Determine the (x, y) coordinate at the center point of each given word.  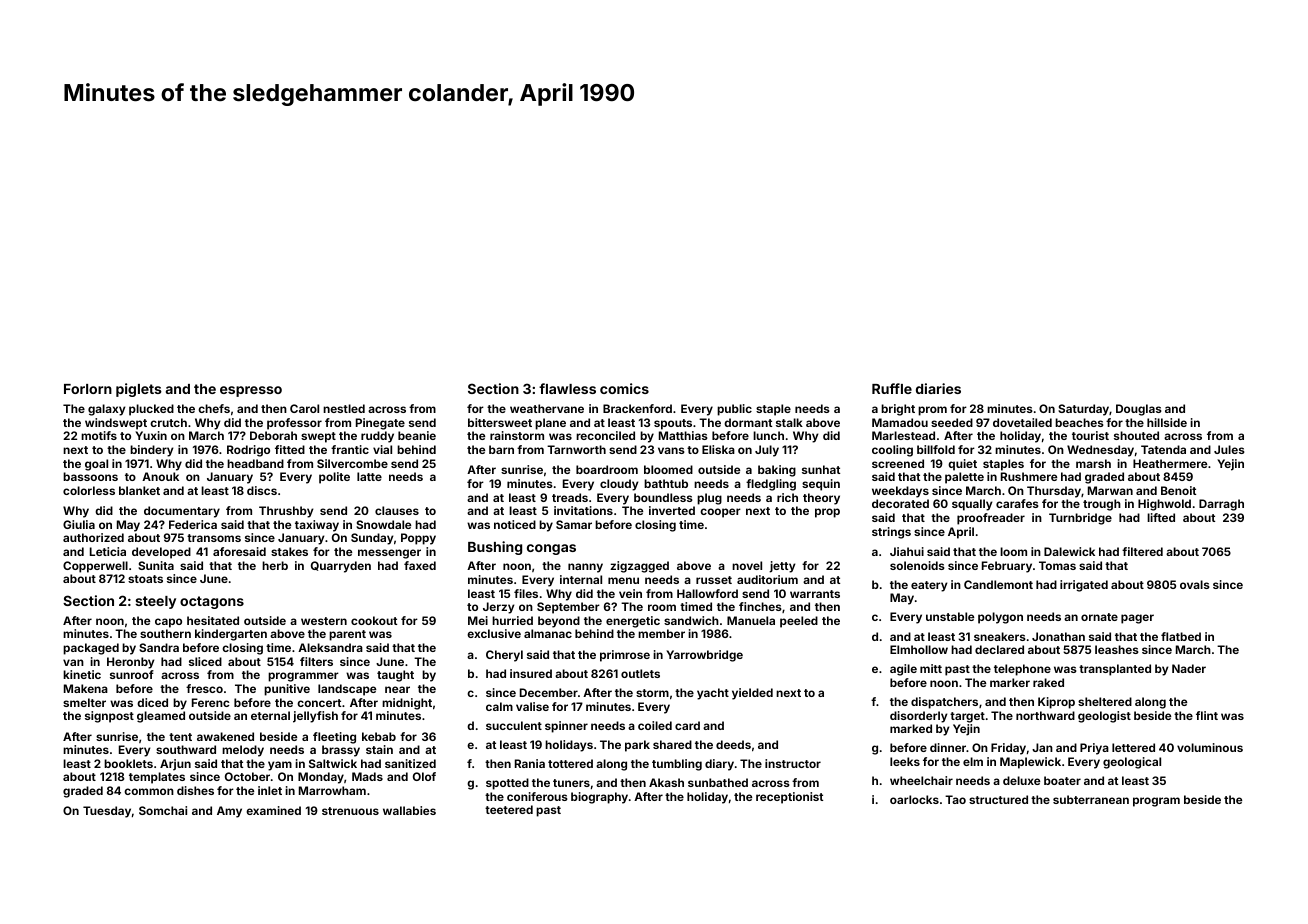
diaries (938, 388)
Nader (1189, 668)
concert (319, 703)
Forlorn (88, 389)
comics (624, 388)
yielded (752, 694)
